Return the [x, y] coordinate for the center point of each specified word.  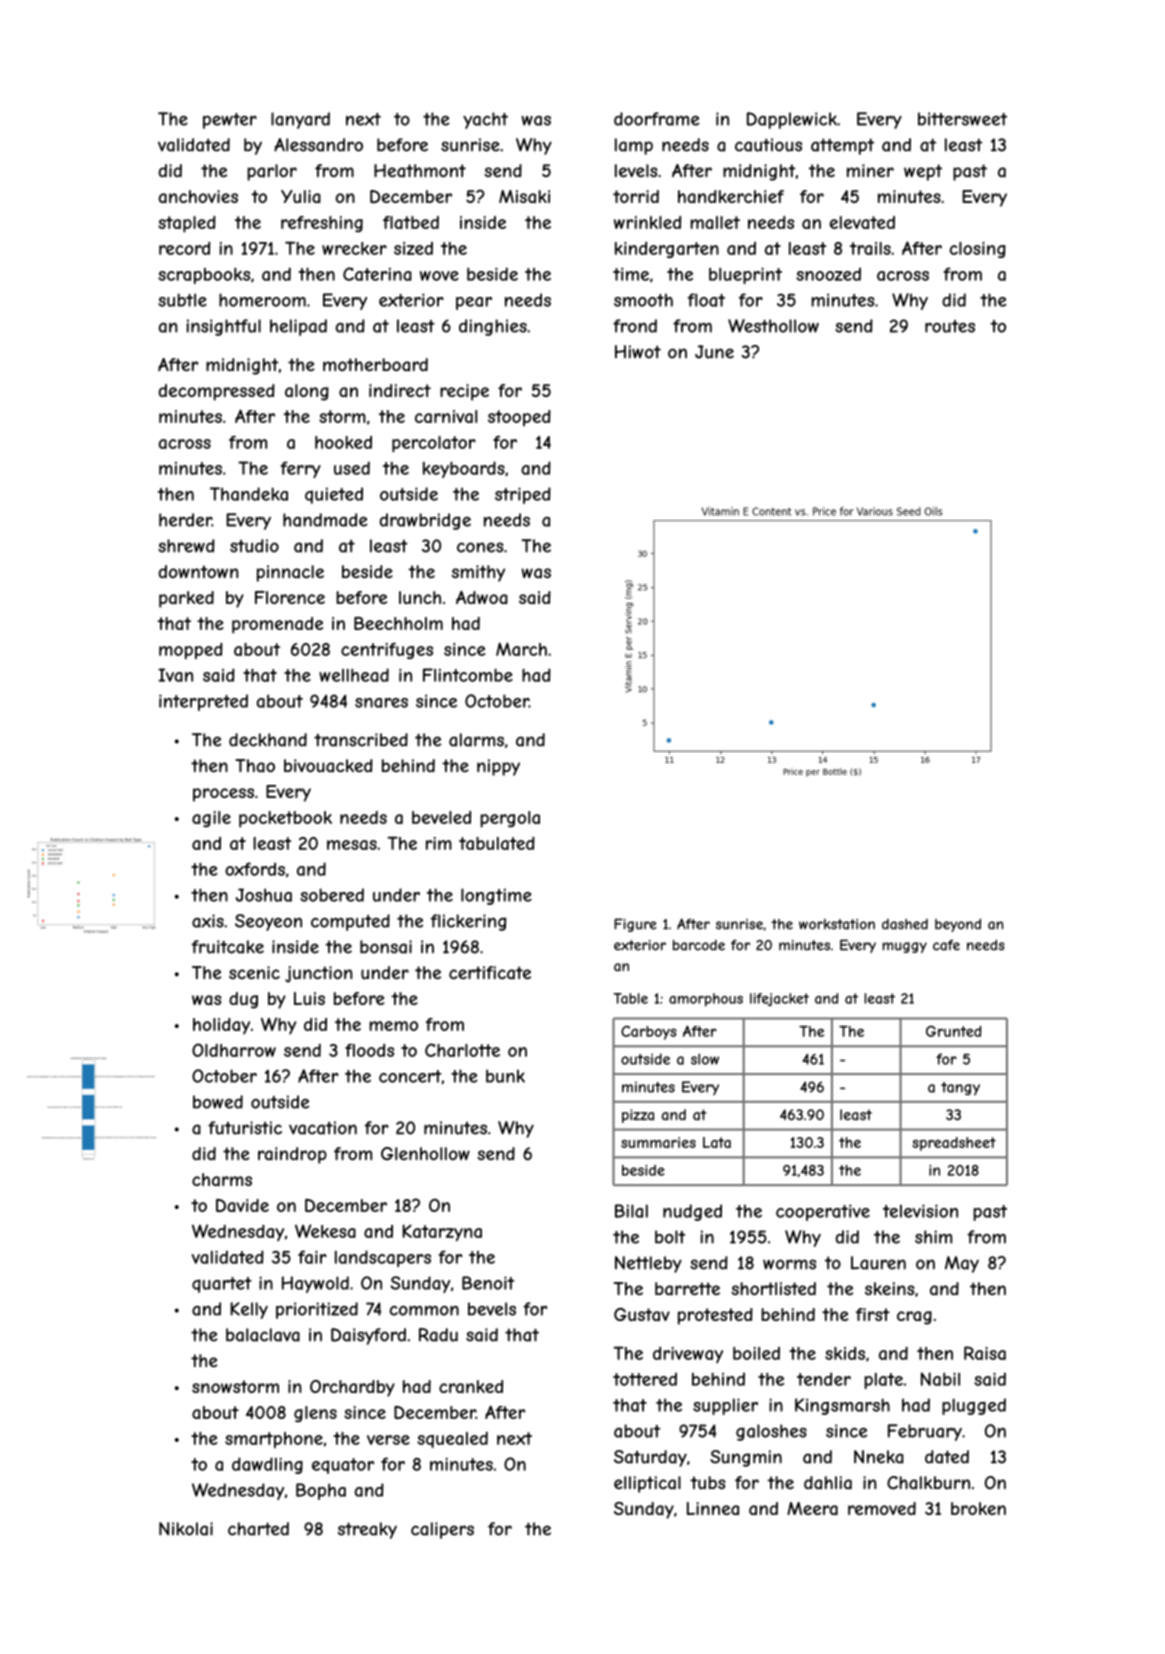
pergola [510, 819]
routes [950, 326]
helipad [298, 327]
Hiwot [638, 352]
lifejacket [779, 999]
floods [369, 1050]
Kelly [249, 1310]
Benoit [488, 1283]
